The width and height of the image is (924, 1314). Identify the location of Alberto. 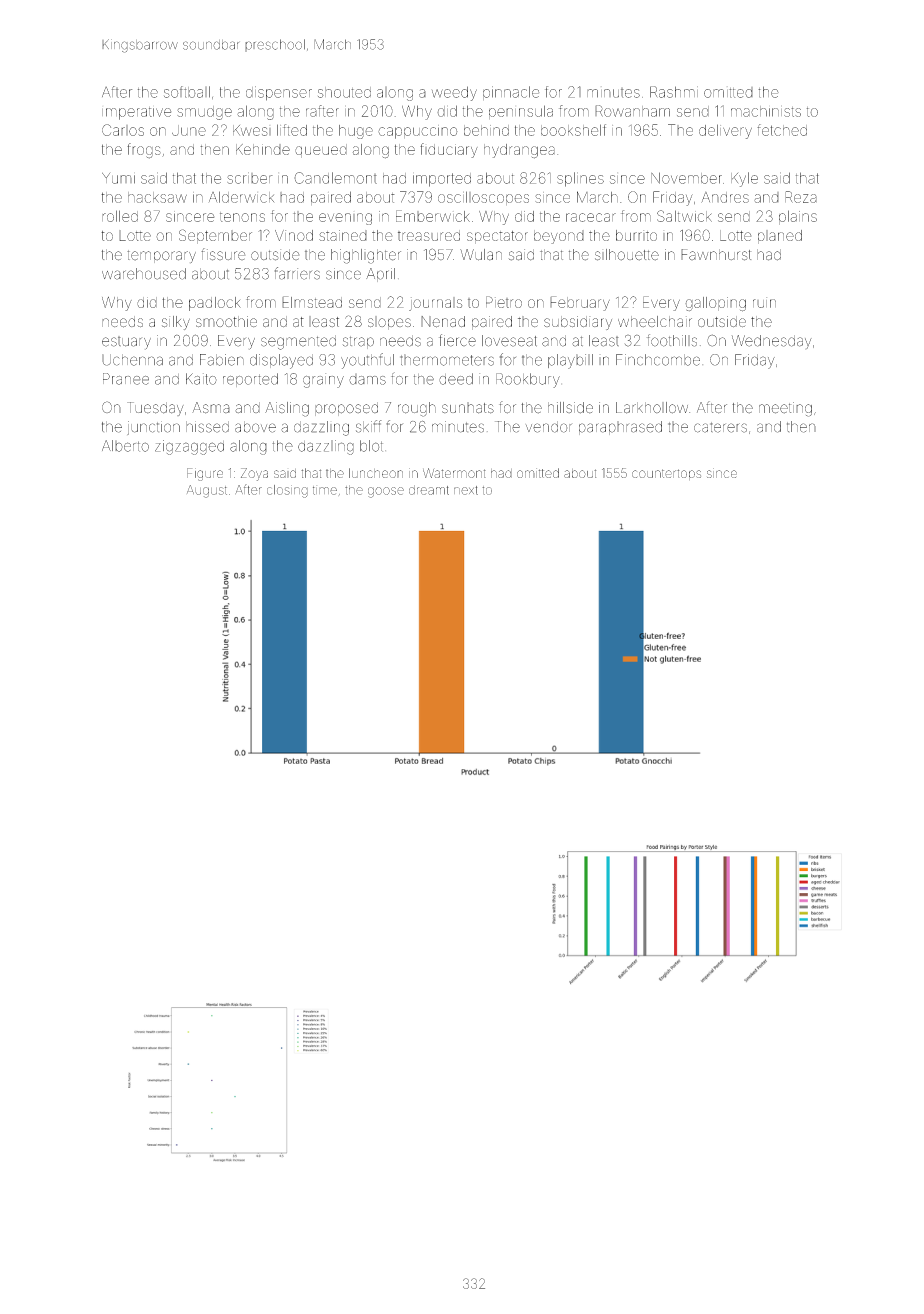
(125, 446).
